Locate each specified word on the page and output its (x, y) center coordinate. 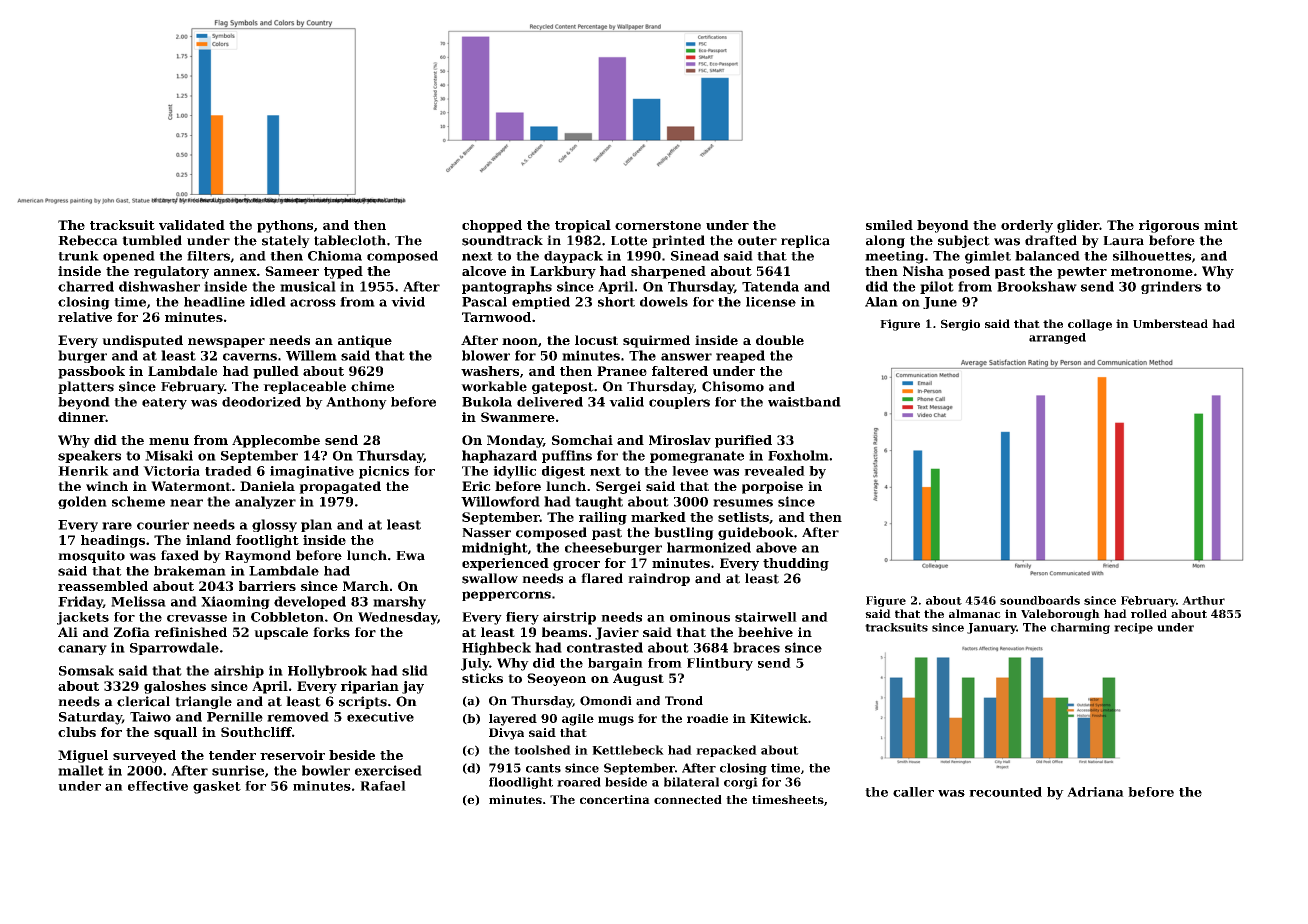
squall (175, 733)
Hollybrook (327, 671)
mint (1221, 225)
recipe (1133, 628)
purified (743, 441)
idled (268, 302)
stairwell (766, 617)
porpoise (772, 487)
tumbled (152, 240)
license (771, 302)
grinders (1171, 287)
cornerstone (658, 225)
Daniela (267, 486)
